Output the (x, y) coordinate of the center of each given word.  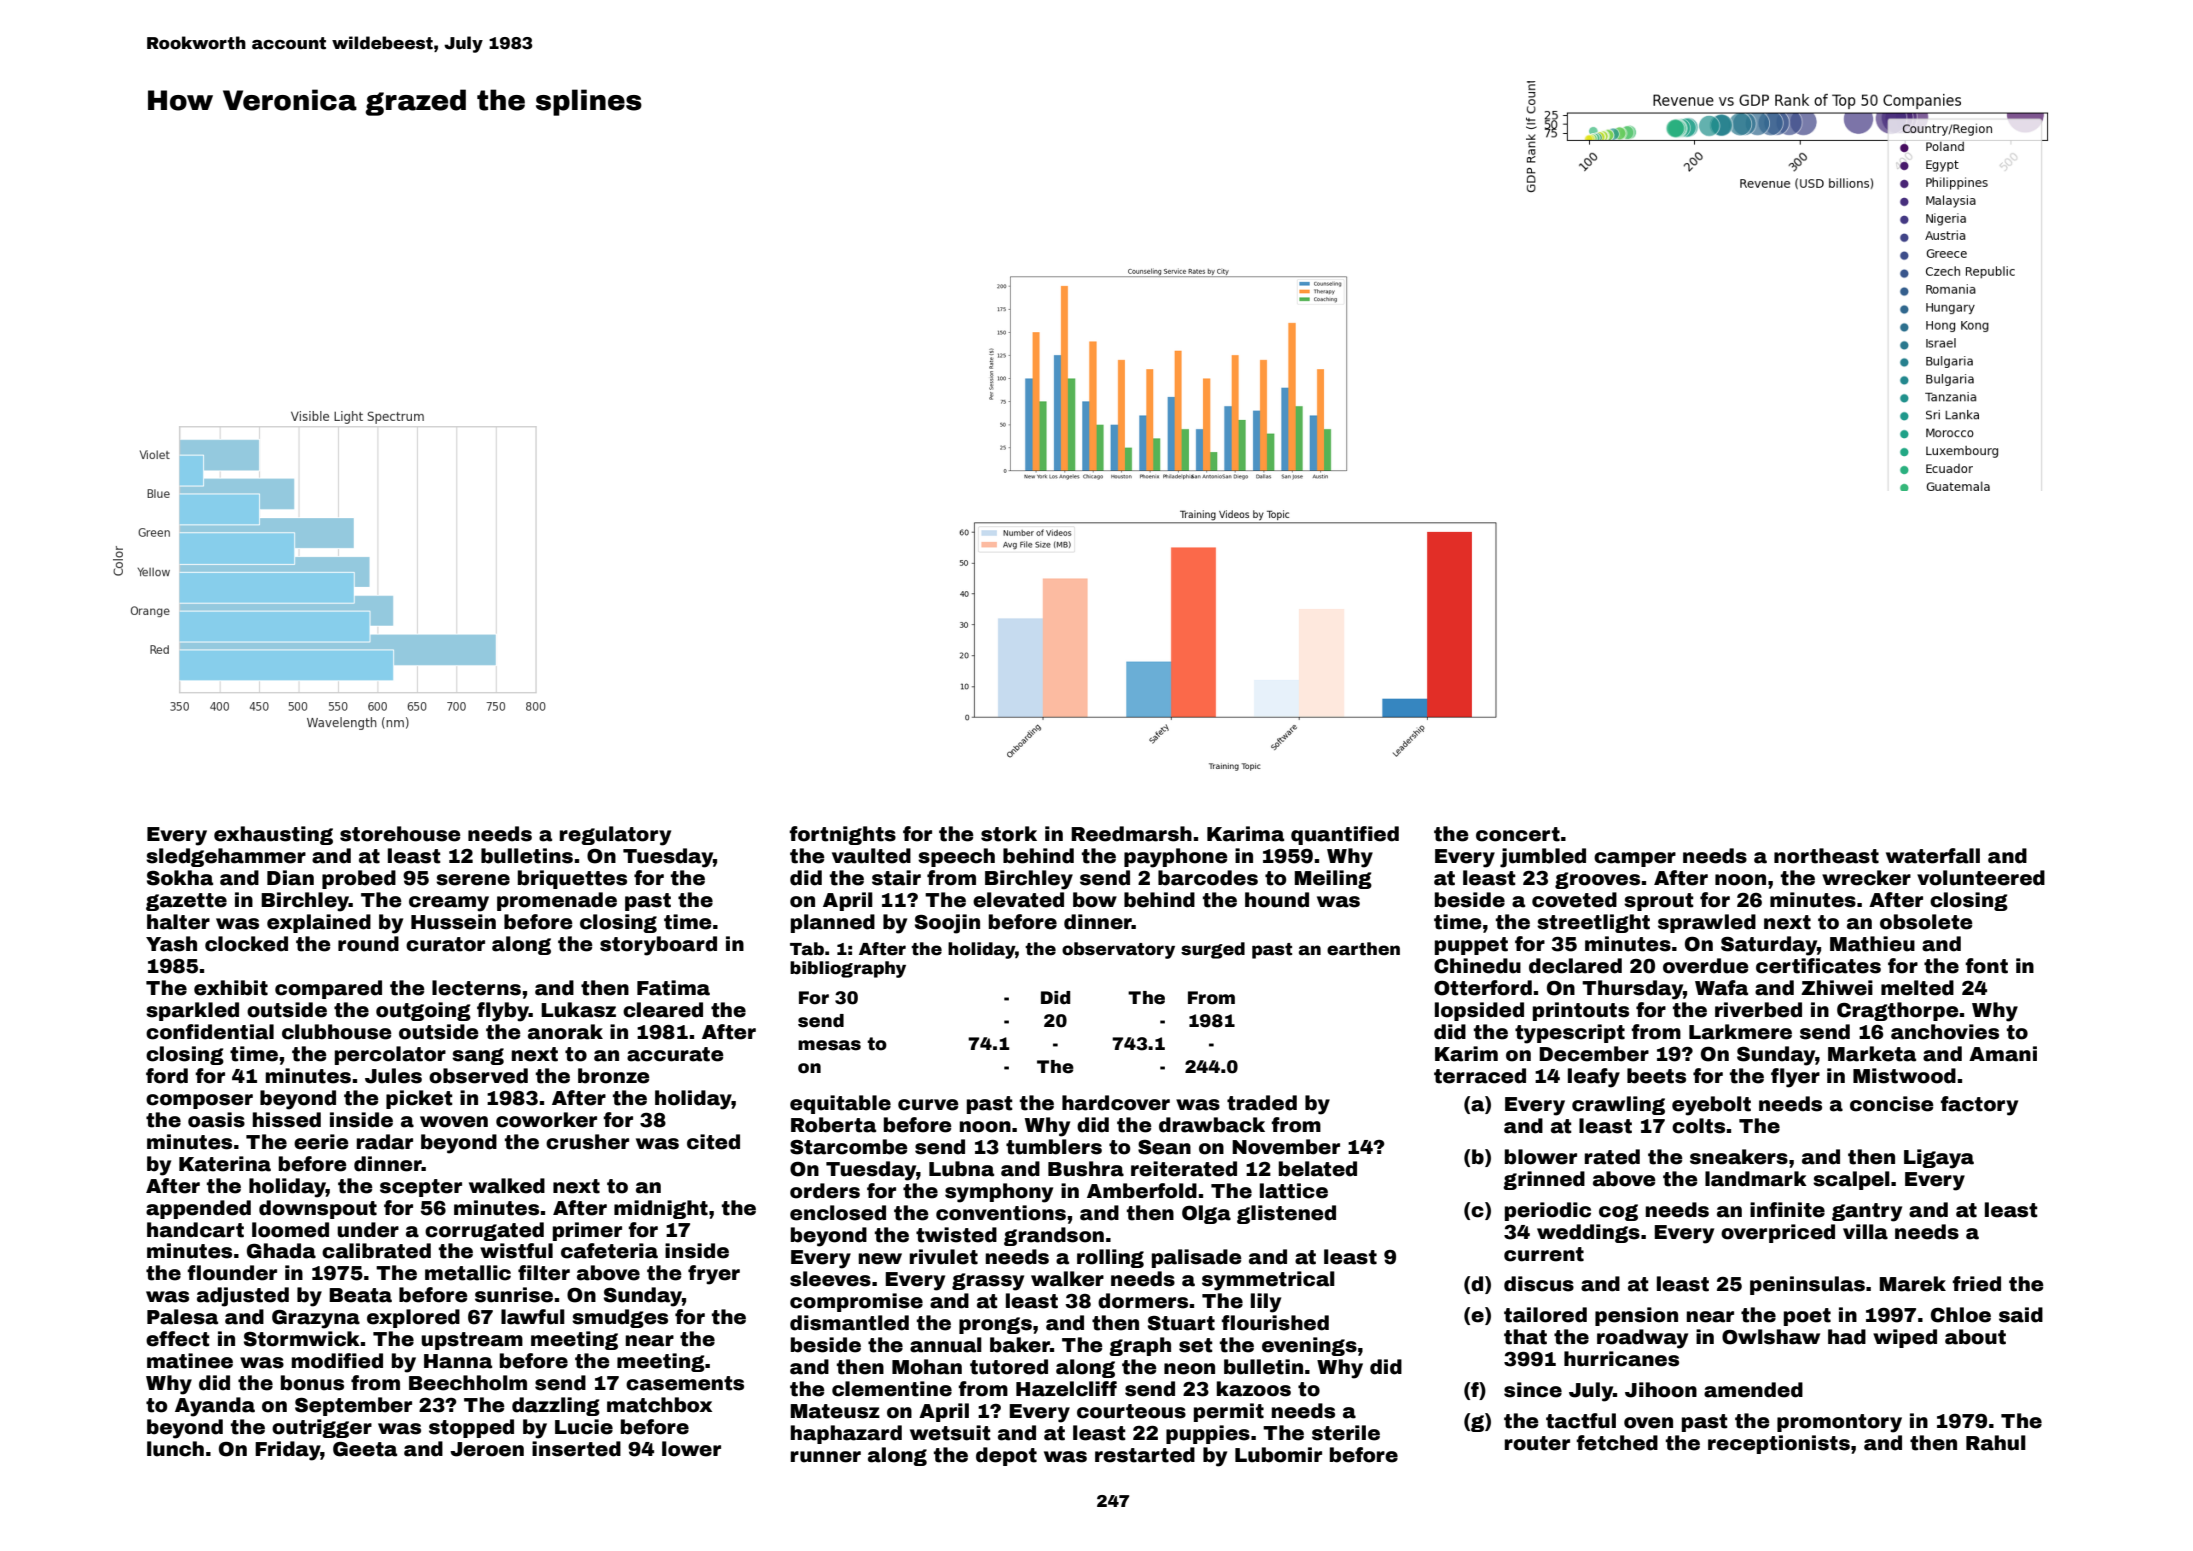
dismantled (849, 1323)
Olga (1206, 1214)
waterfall (1933, 856)
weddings (1588, 1233)
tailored (1545, 1315)
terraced (1480, 1076)
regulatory (615, 836)
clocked (246, 944)
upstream (472, 1341)
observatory (1118, 950)
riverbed (1758, 1010)
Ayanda (215, 1407)
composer (199, 1101)
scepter (421, 1188)
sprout (1659, 902)
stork (1009, 834)
